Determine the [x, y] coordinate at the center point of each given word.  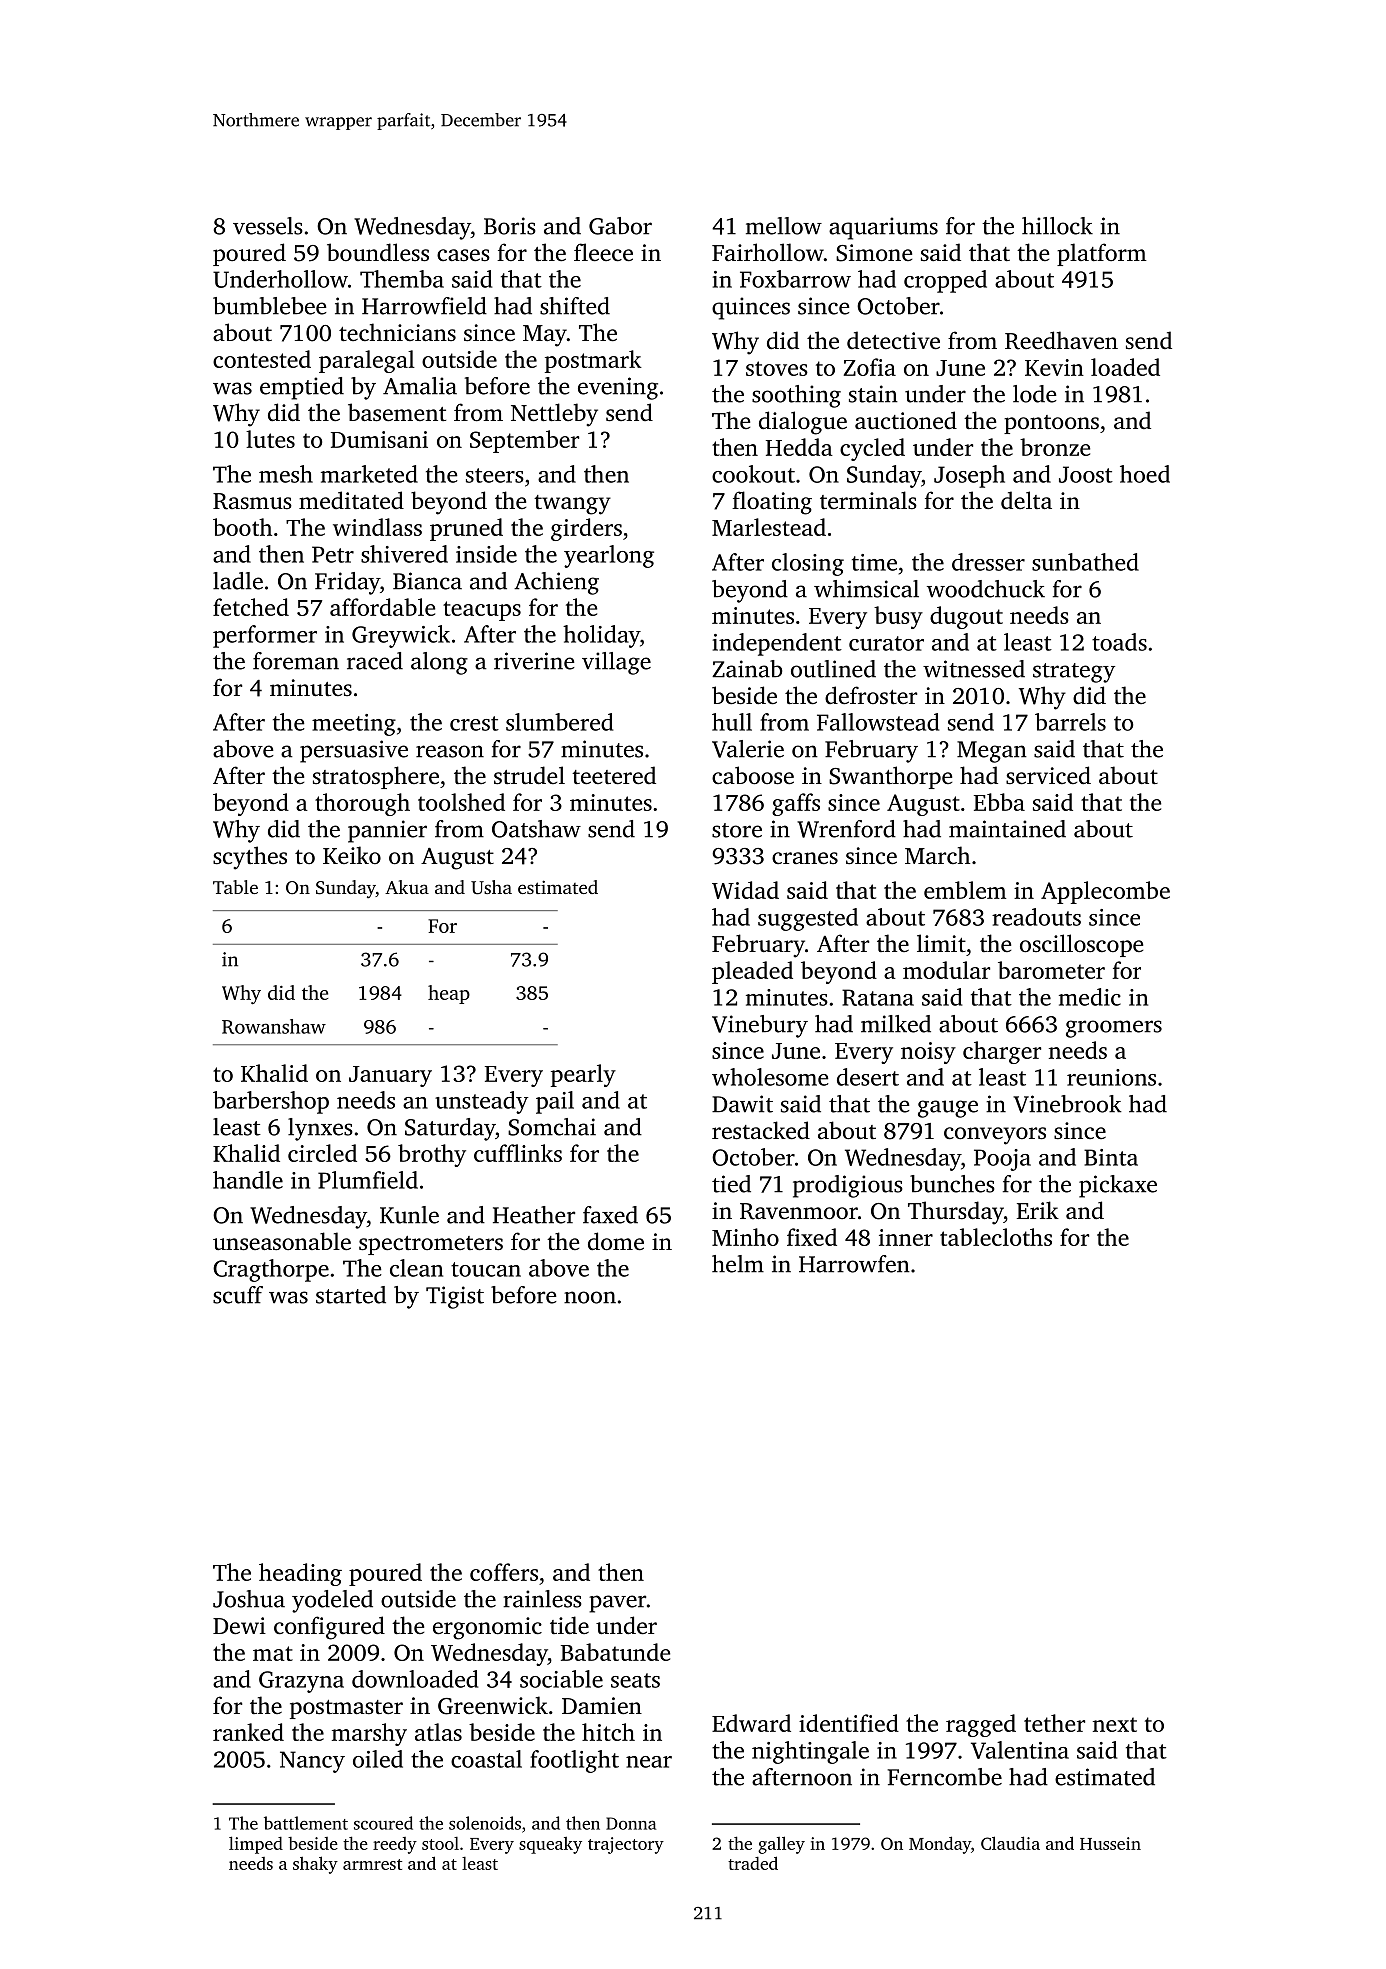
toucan [486, 1269]
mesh [286, 474]
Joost [1086, 474]
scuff [238, 1295]
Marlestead [769, 527]
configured [329, 1628]
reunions [1111, 1077]
